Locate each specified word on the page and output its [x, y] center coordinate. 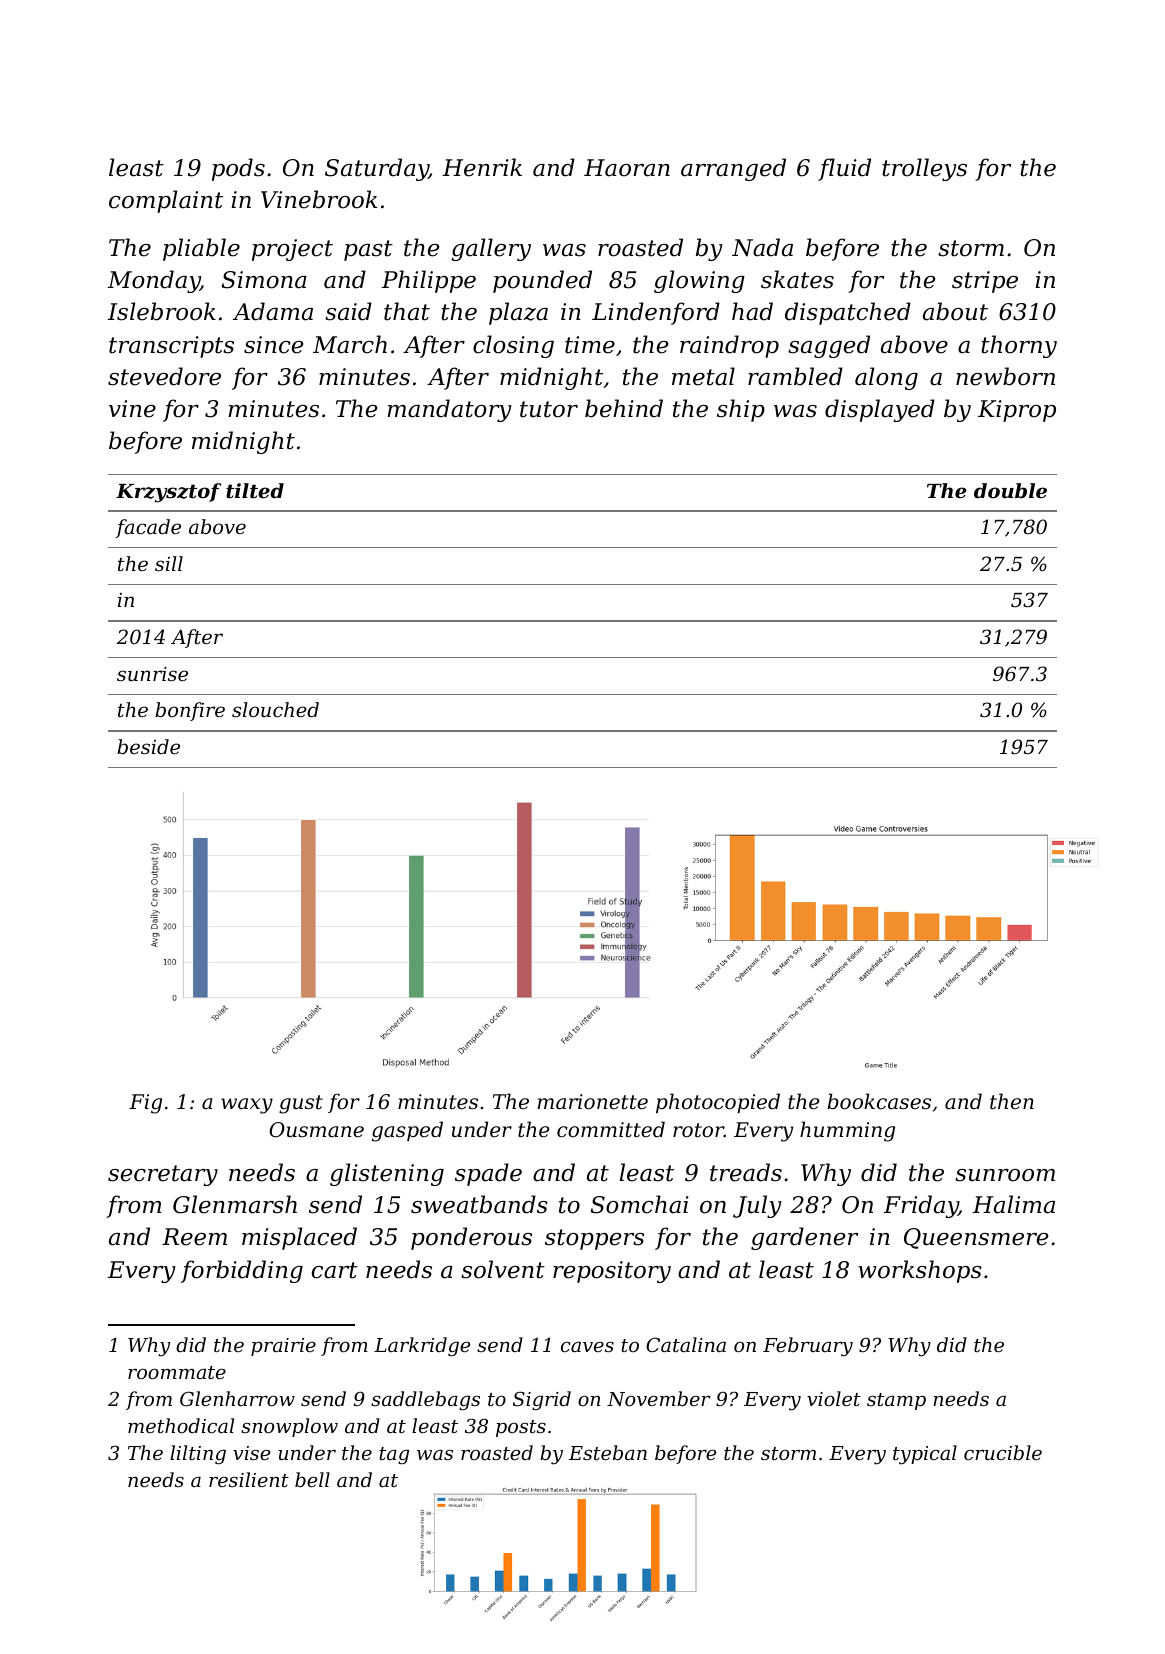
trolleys [924, 169]
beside [148, 746]
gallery [491, 249]
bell [312, 1479]
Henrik [482, 167]
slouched [275, 709]
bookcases [879, 1101]
